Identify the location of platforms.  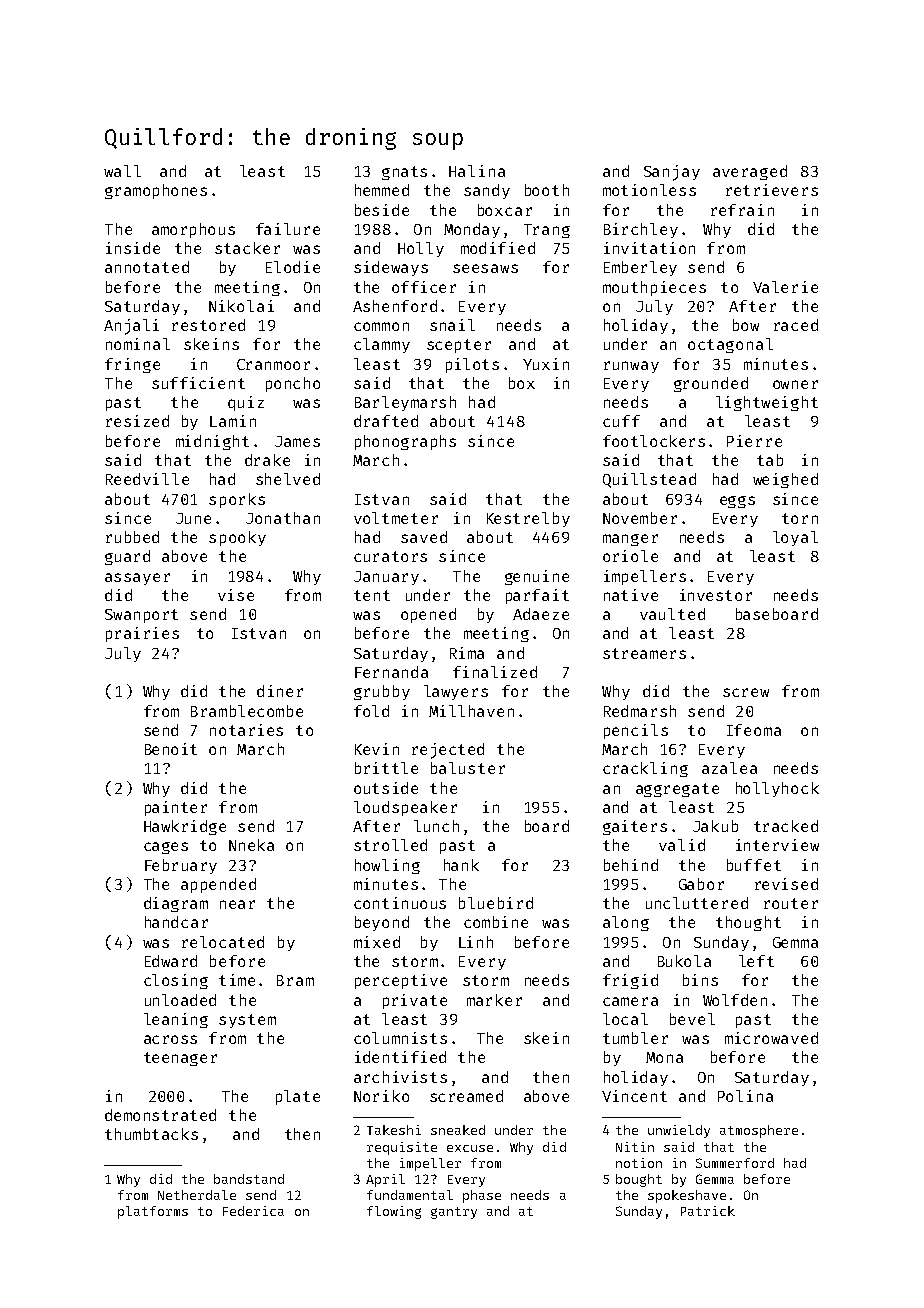
(153, 1212).
